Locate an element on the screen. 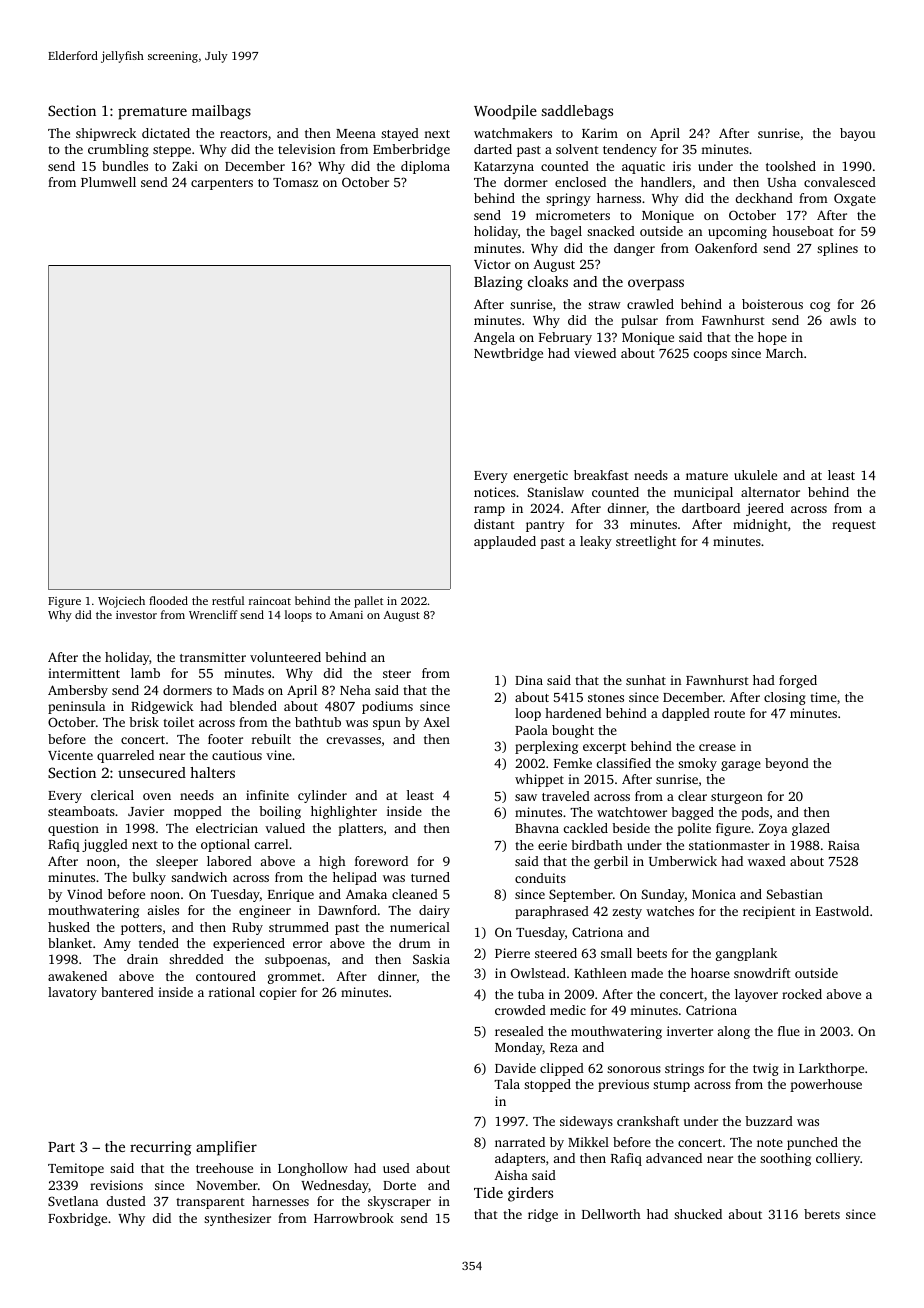  Dellworth is located at coordinates (611, 1214).
